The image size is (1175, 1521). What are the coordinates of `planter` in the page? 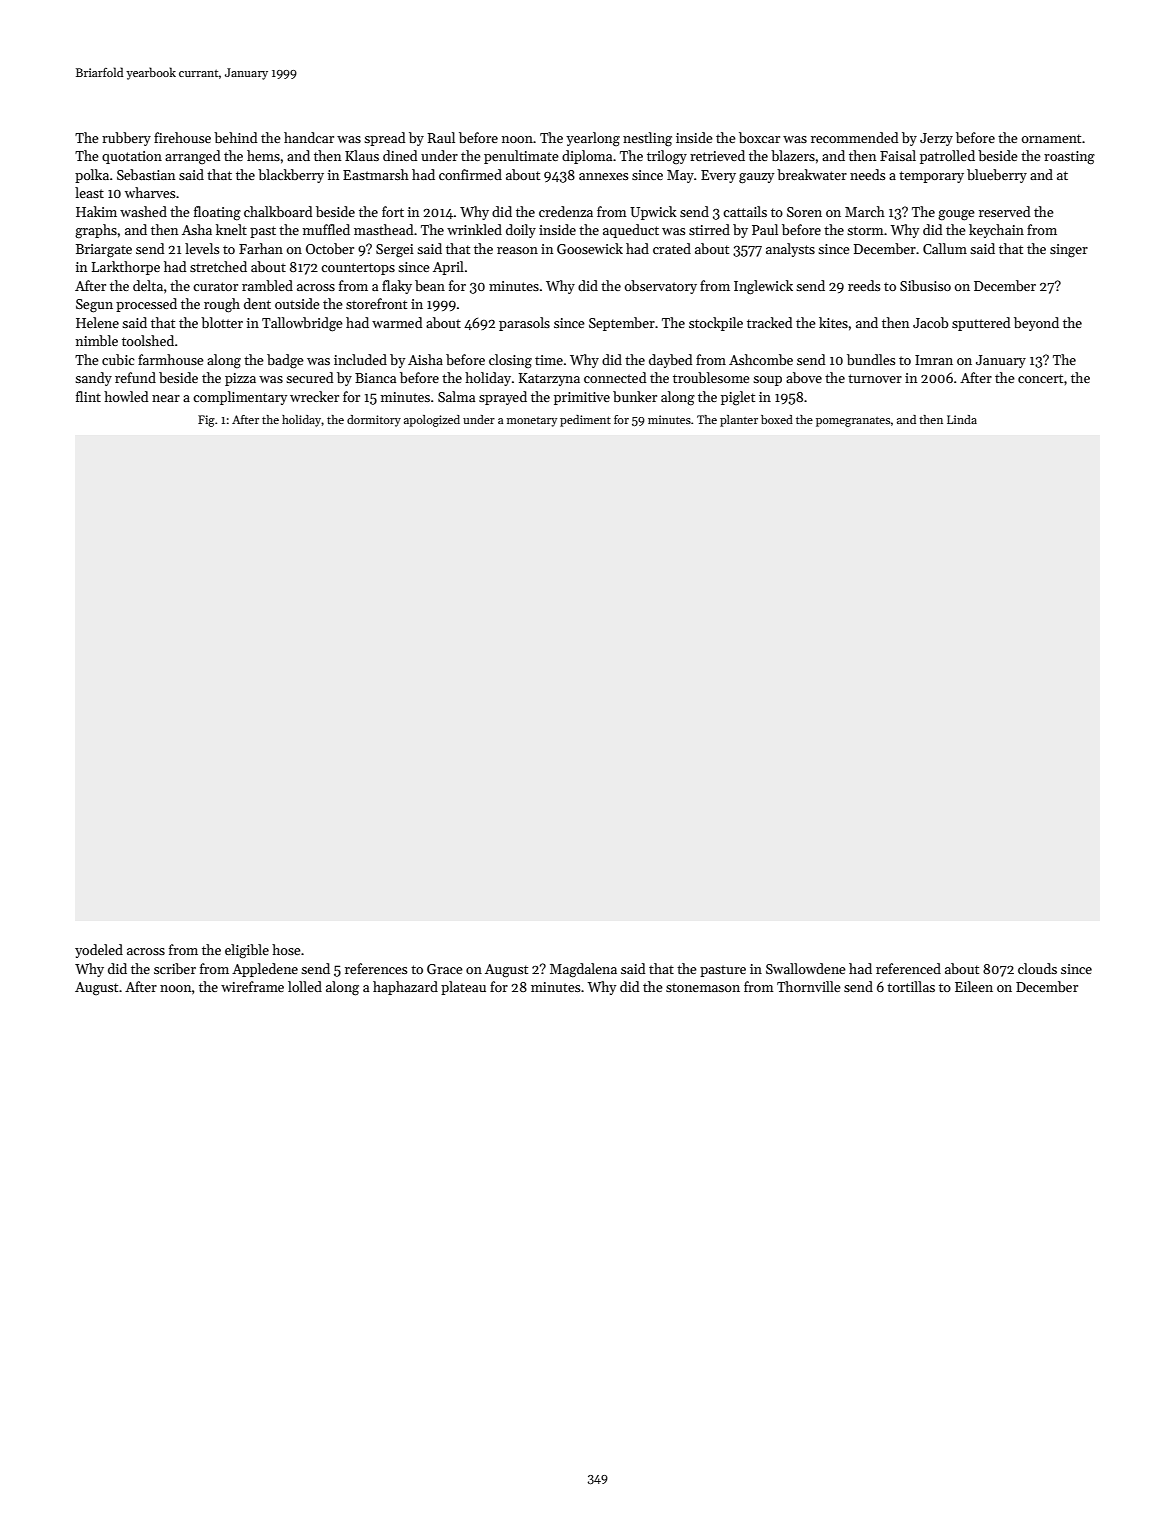 It's located at (739, 421).
